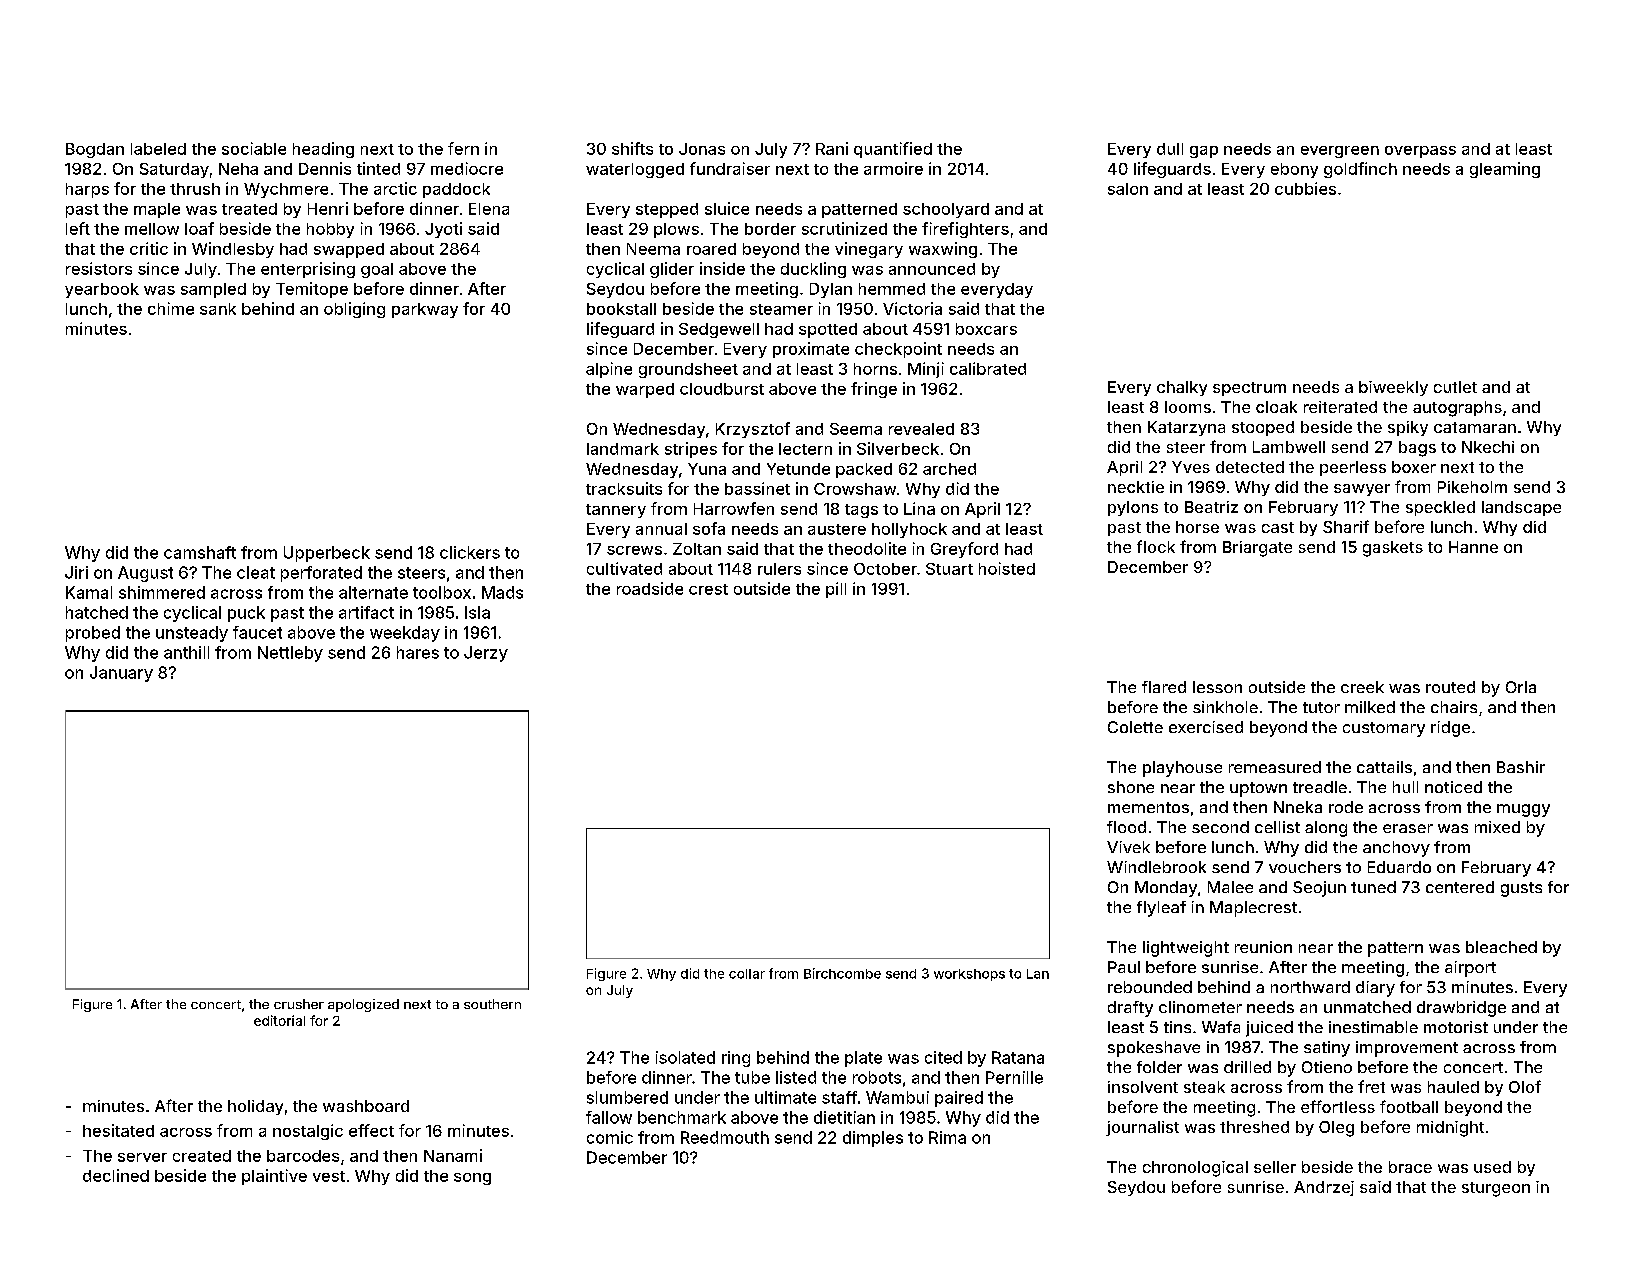 This screenshot has height=1264, width=1636. What do you see at coordinates (867, 548) in the screenshot?
I see `theodolite` at bounding box center [867, 548].
